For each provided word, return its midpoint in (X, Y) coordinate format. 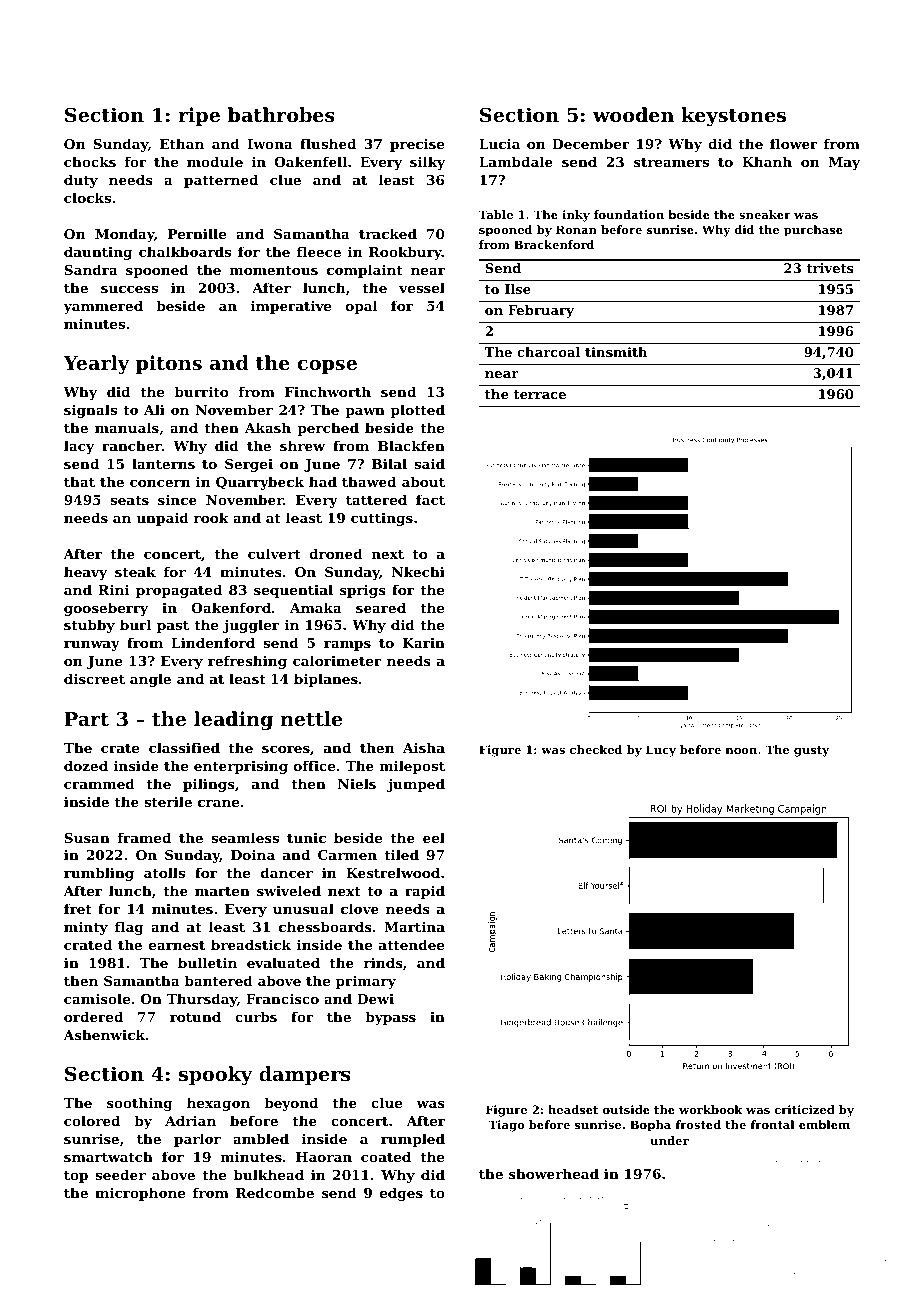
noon (741, 751)
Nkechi (418, 571)
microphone (140, 1194)
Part (86, 719)
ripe (199, 116)
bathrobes (281, 115)
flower (794, 143)
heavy (85, 573)
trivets (830, 268)
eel (434, 837)
